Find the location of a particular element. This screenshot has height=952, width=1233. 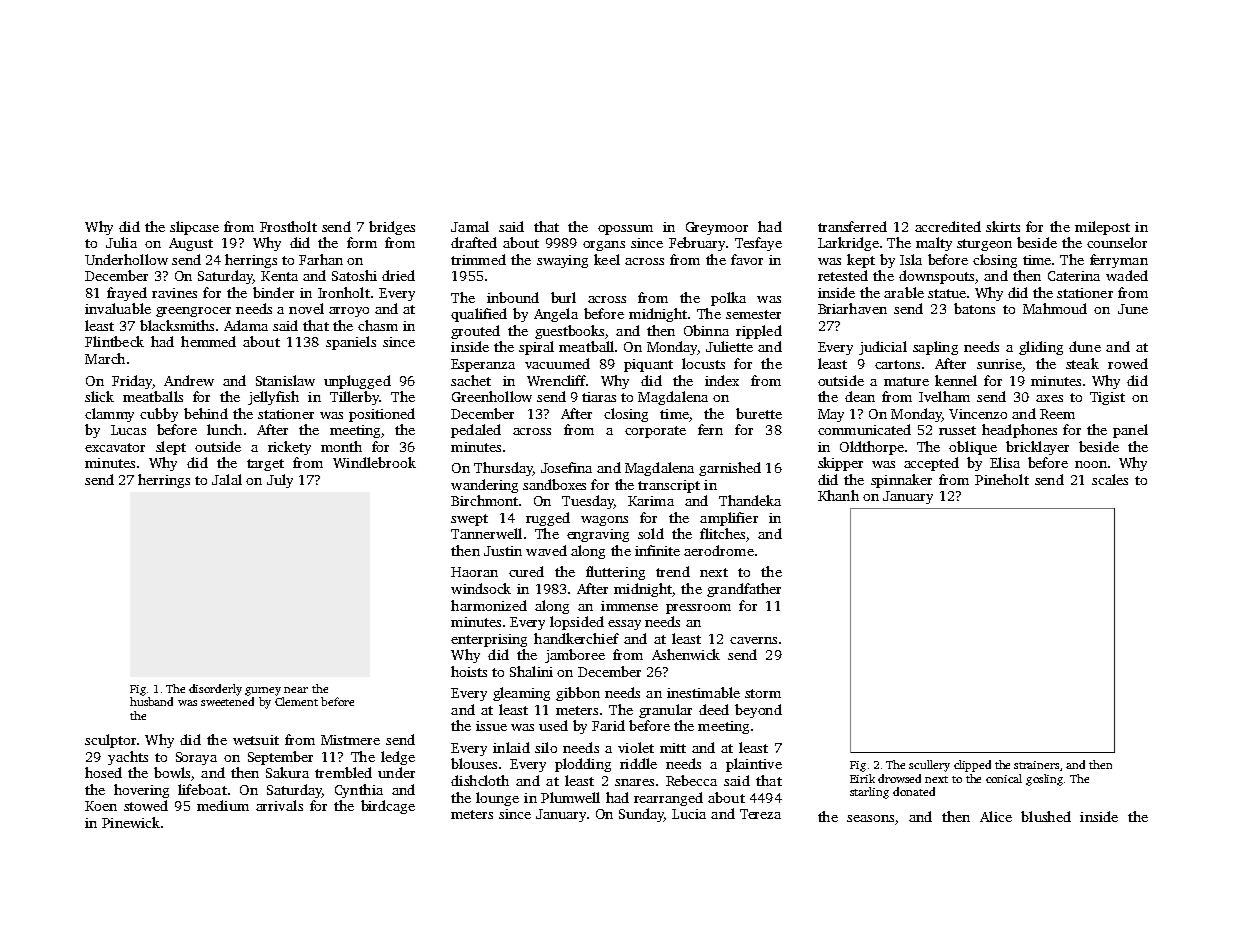

Alice is located at coordinates (996, 816).
